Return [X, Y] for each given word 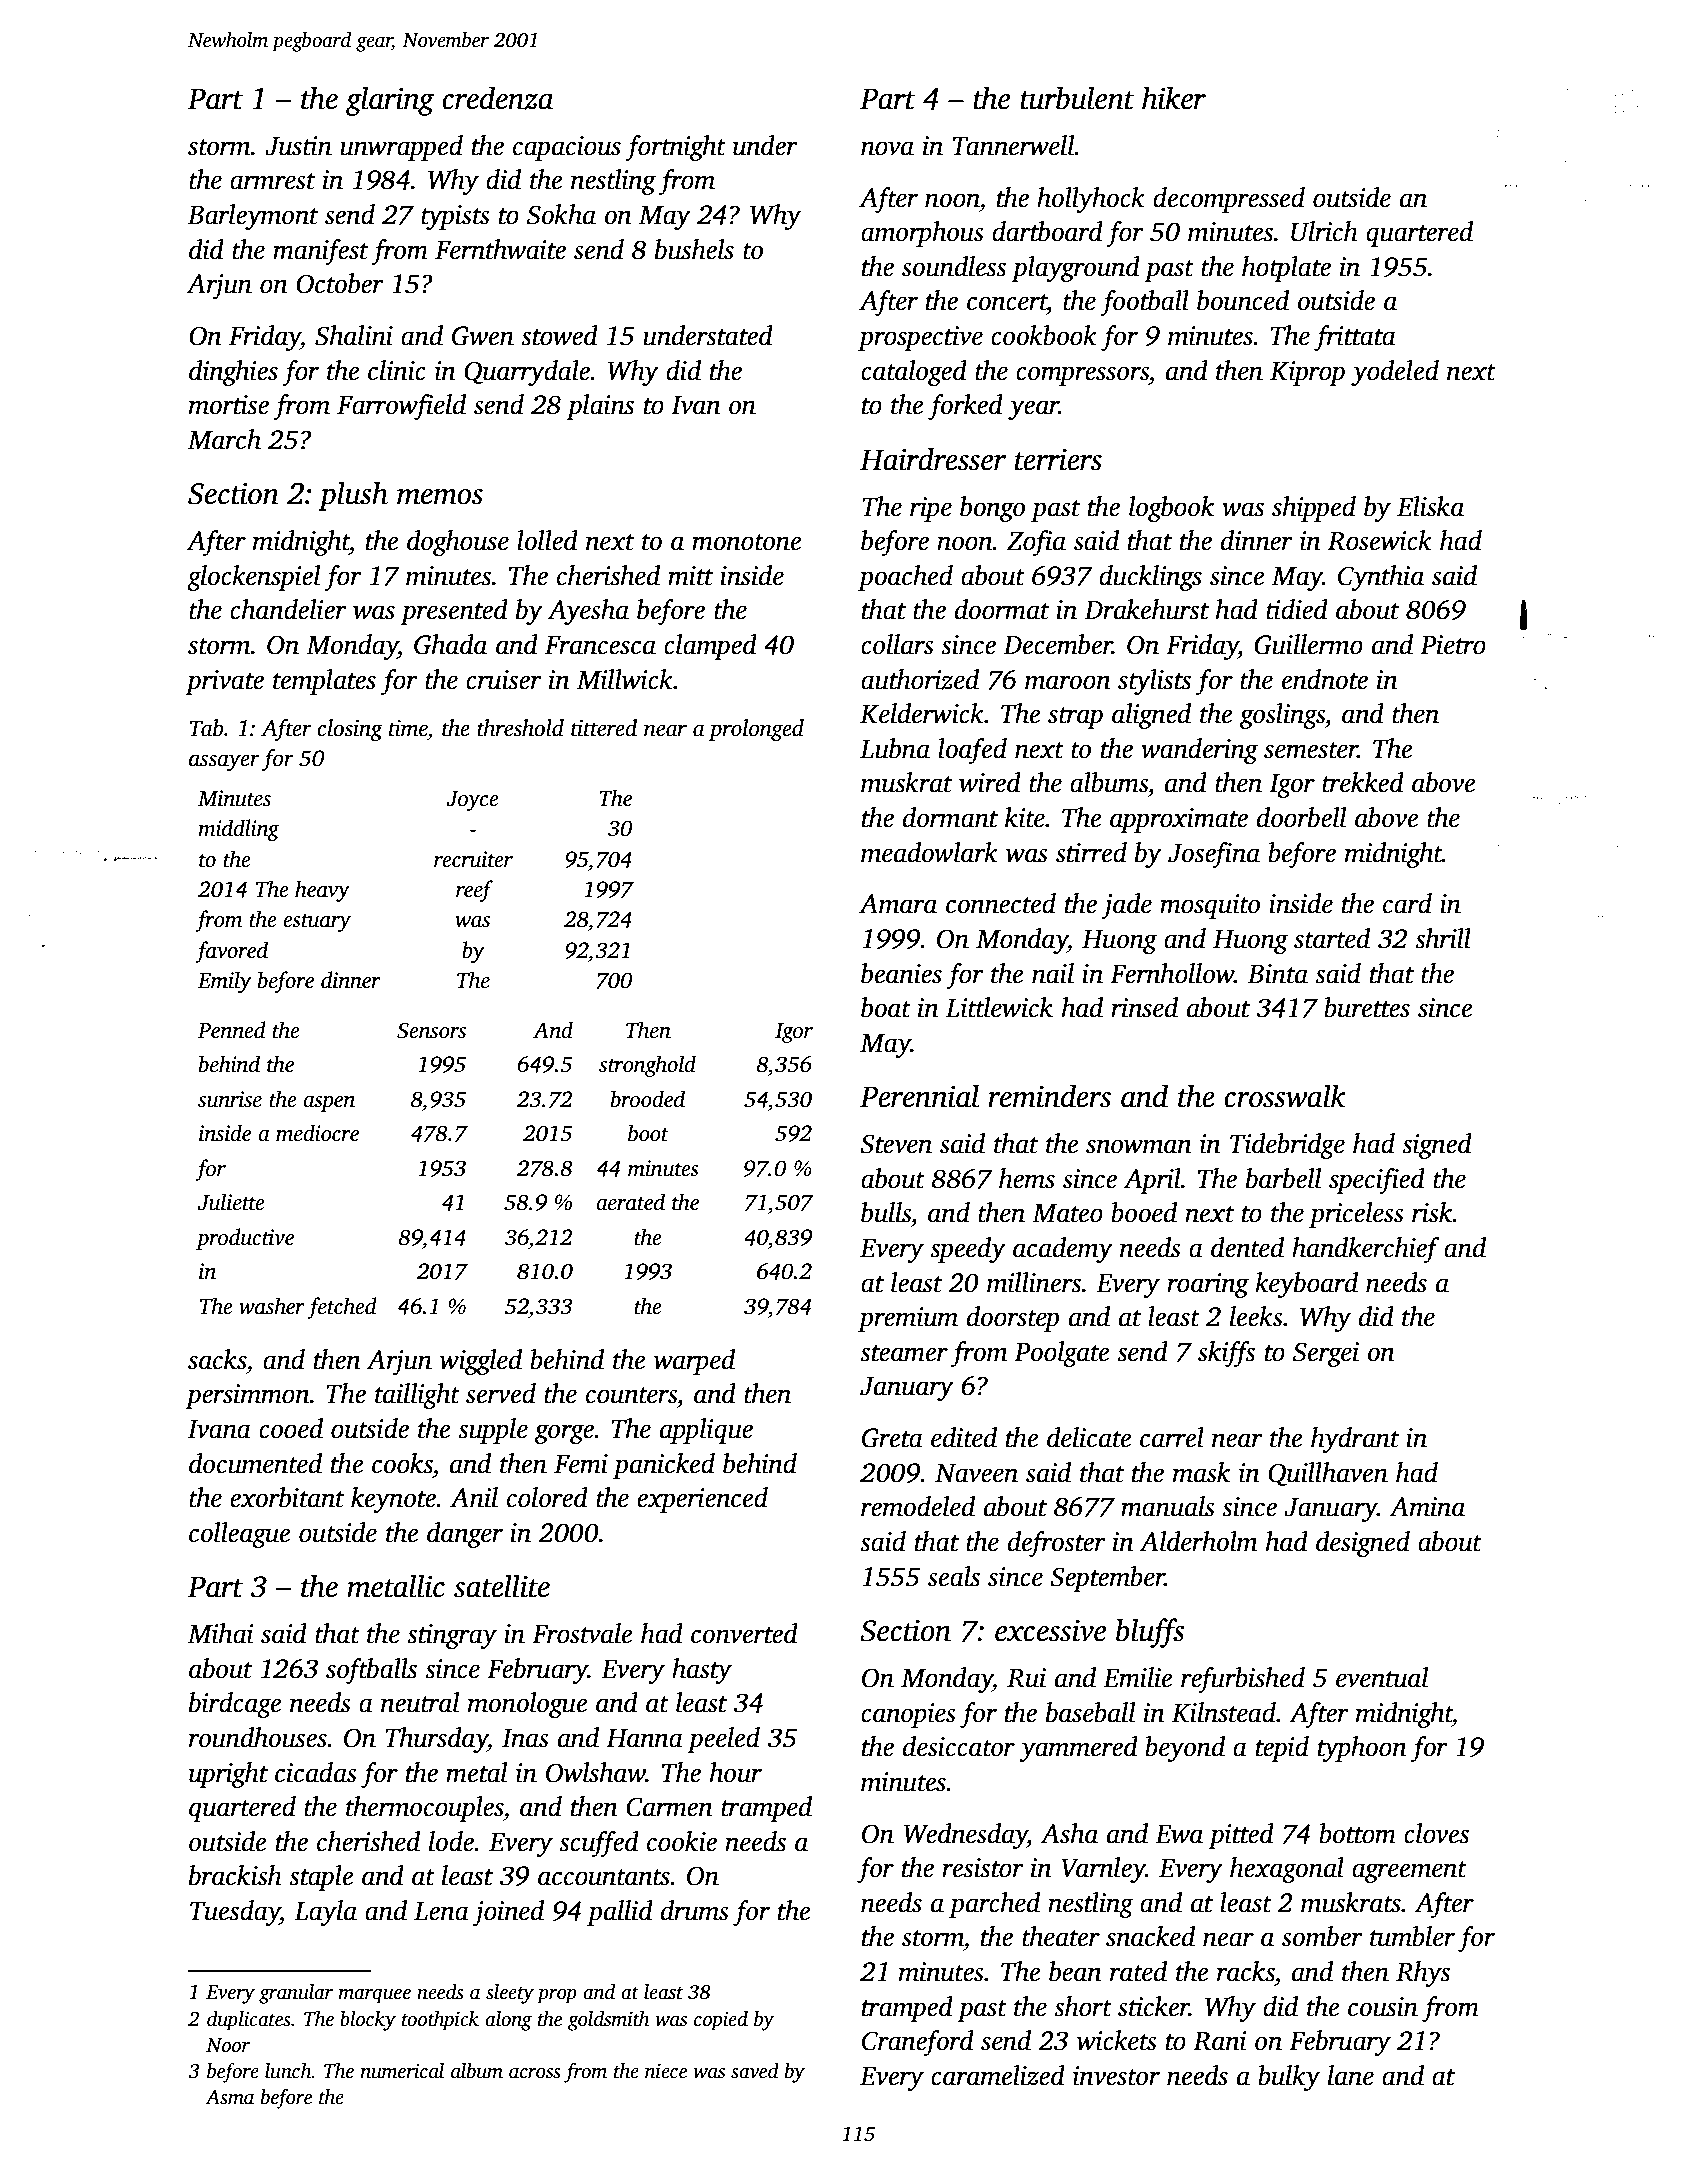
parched [994, 1905]
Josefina [1214, 855]
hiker [1174, 98]
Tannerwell [1014, 145]
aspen [329, 1104]
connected [1001, 903]
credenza [498, 98]
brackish [235, 1875]
